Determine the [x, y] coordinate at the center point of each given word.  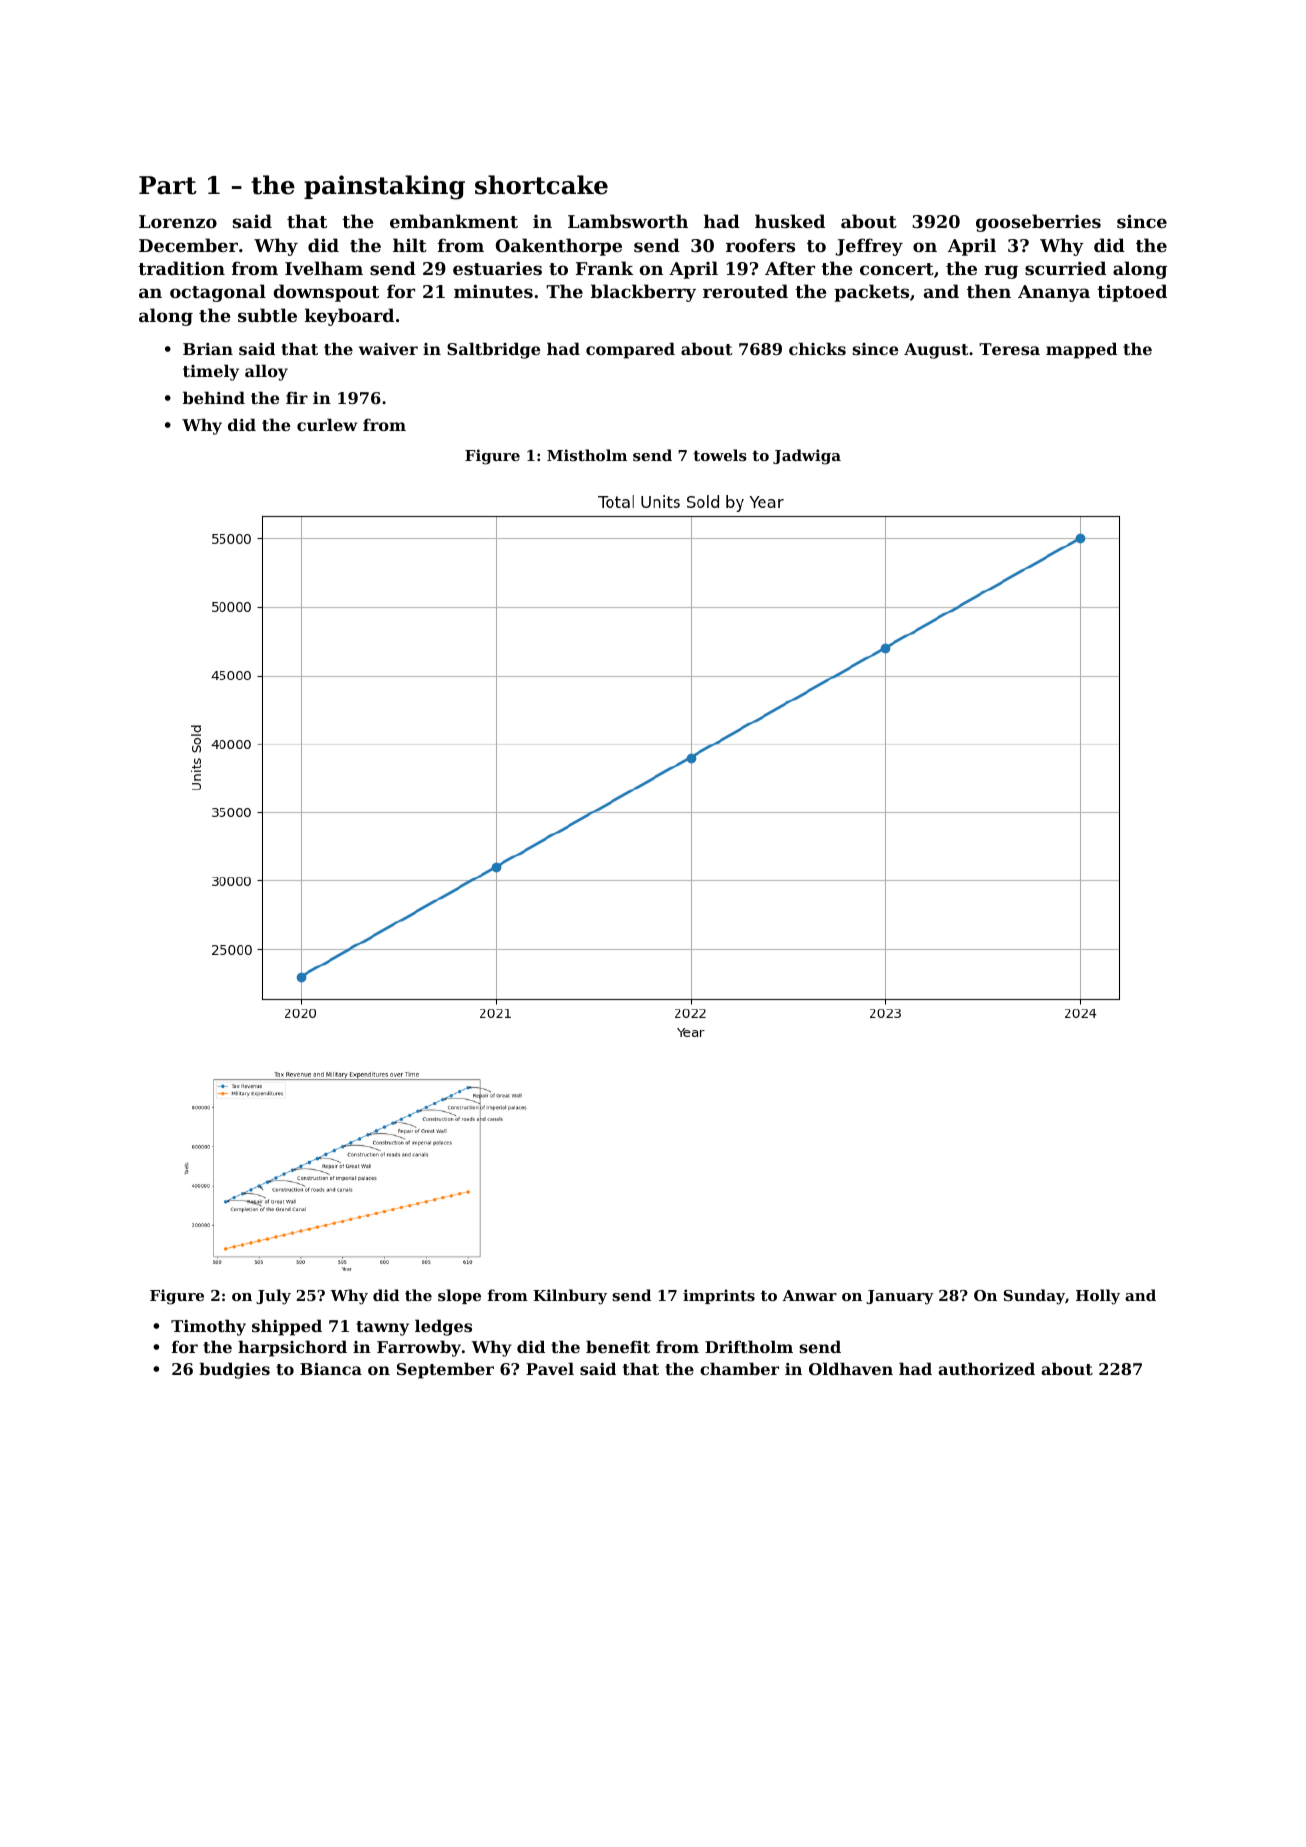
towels [720, 455]
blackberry [643, 293]
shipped [287, 1327]
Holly [1098, 1297]
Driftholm [749, 1346]
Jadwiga [807, 457]
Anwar [809, 1295]
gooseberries [1038, 223]
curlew [327, 424]
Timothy [208, 1327]
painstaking [384, 187]
